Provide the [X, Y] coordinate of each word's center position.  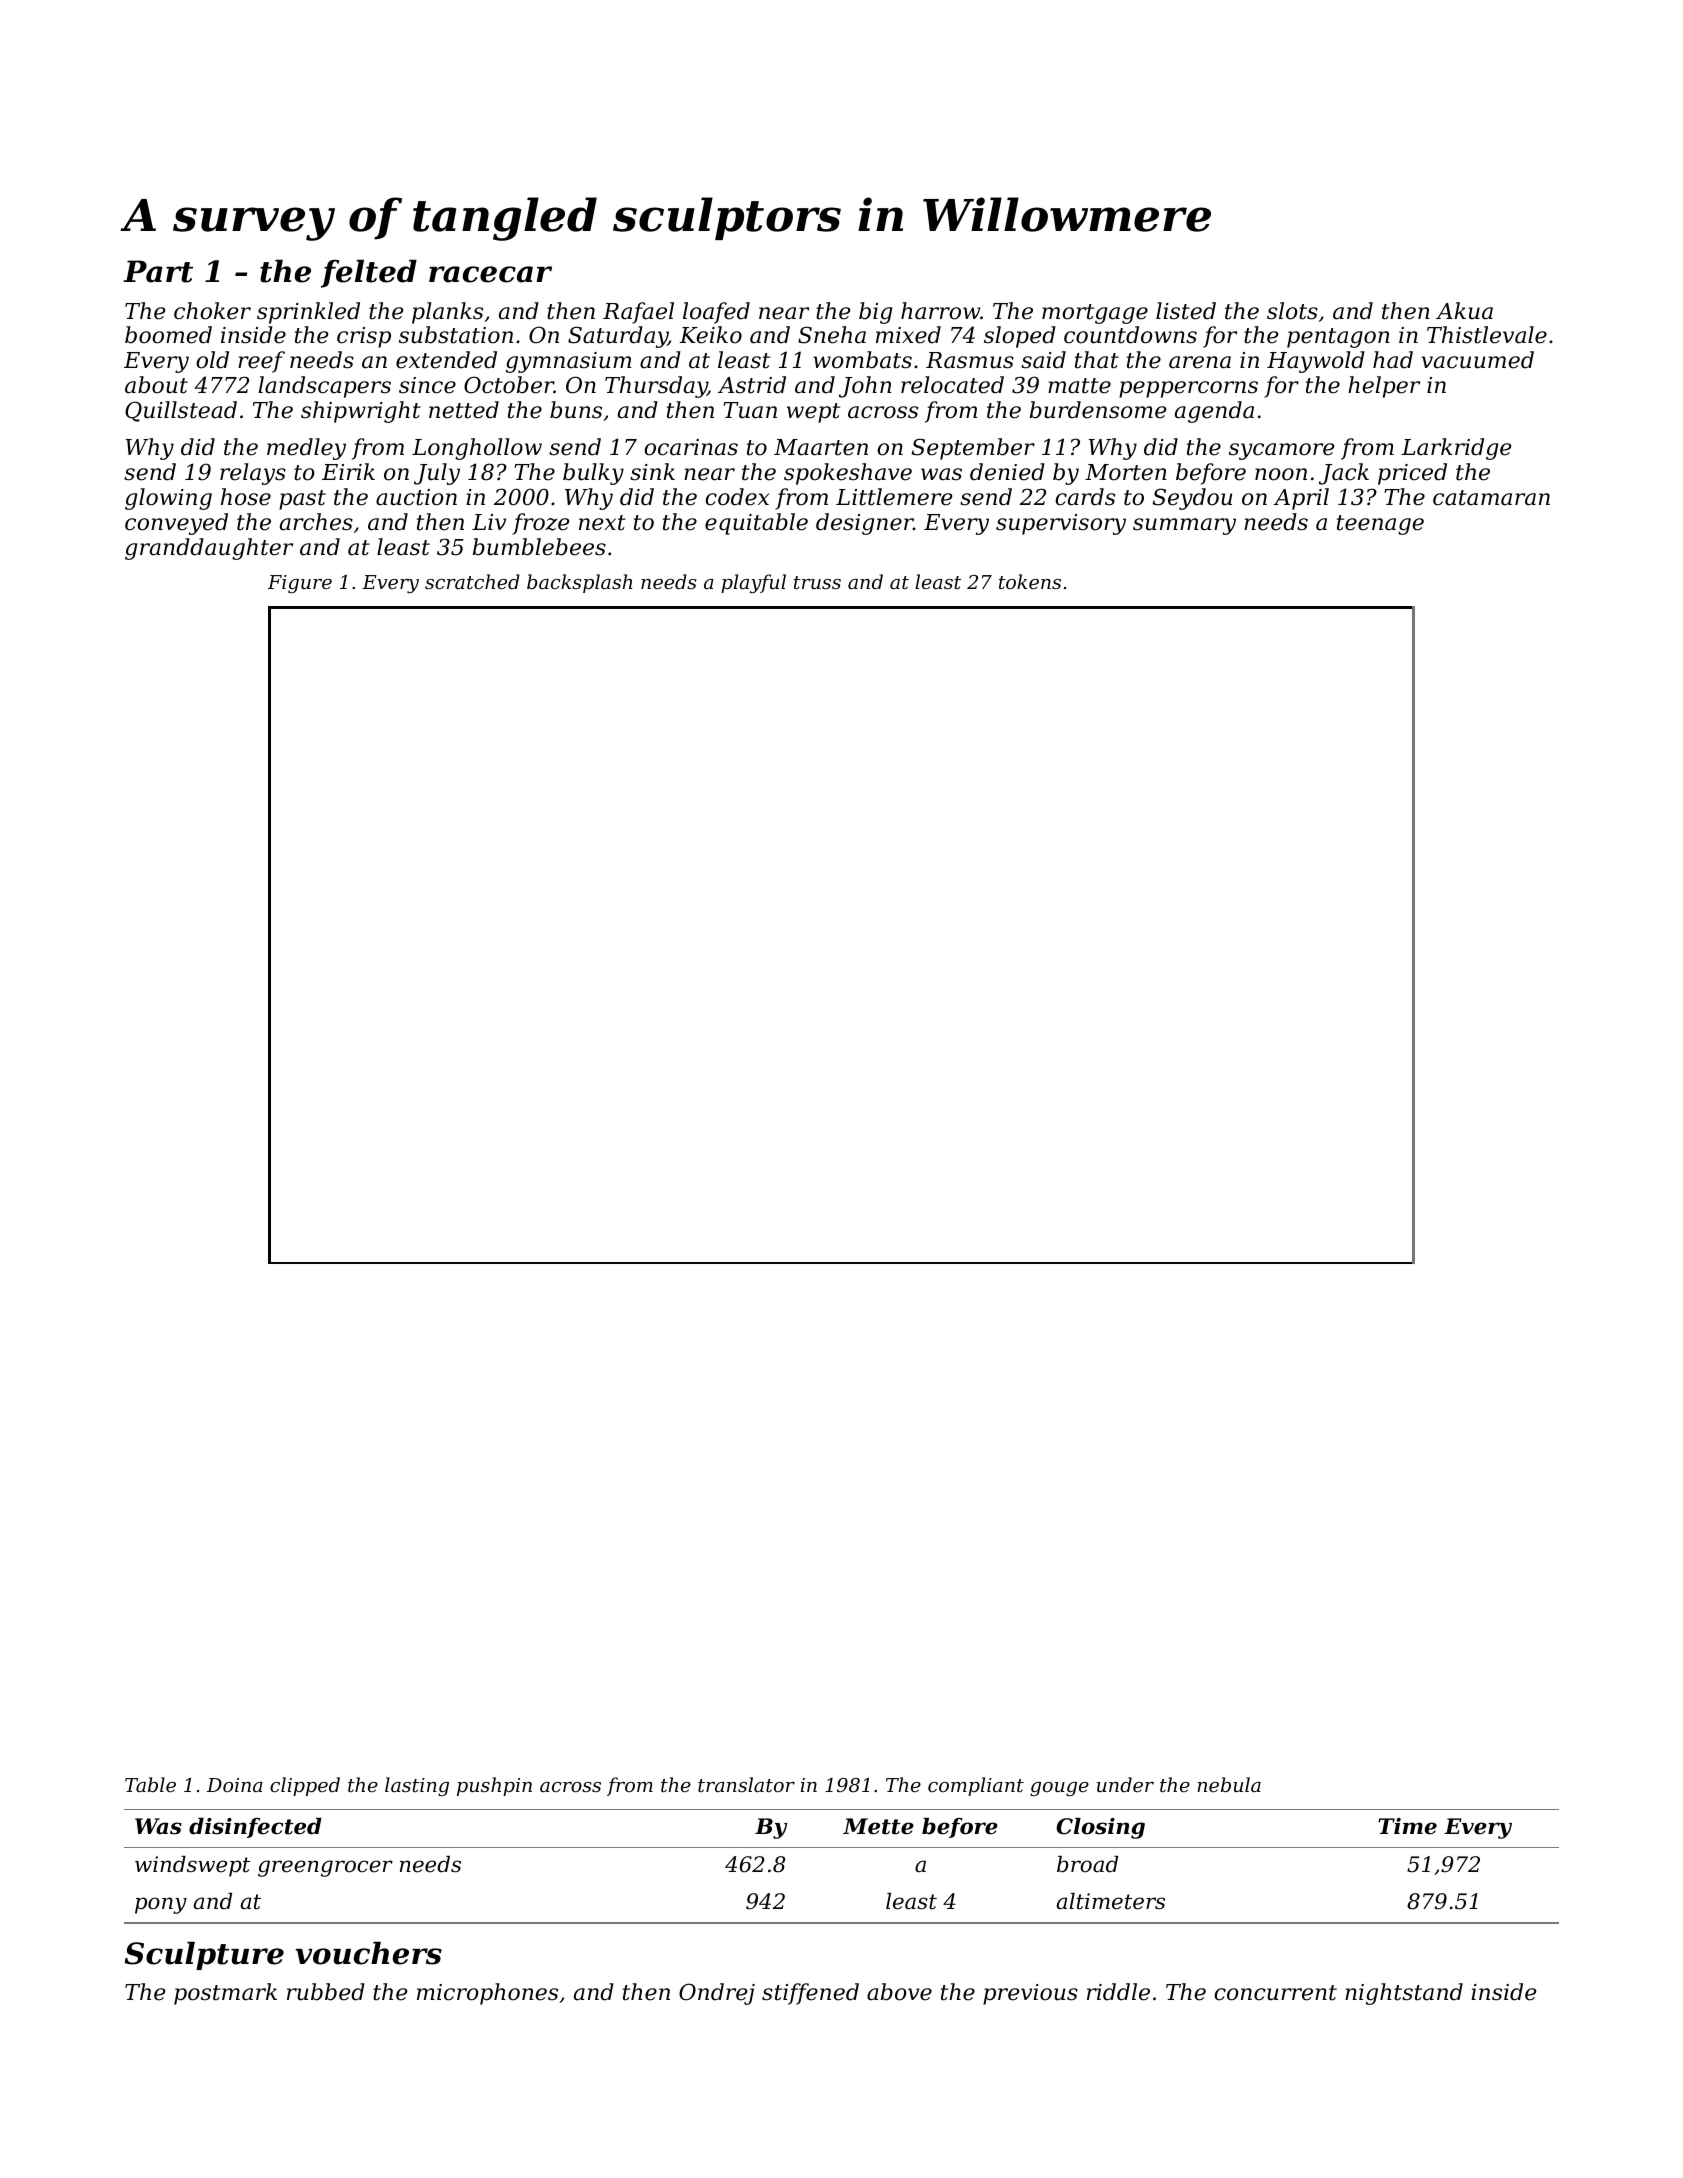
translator [746, 1784]
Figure [300, 584]
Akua [1464, 311]
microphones [487, 1994]
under [1125, 1784]
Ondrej [717, 1994]
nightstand [1404, 1994]
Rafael [638, 313]
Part [158, 271]
